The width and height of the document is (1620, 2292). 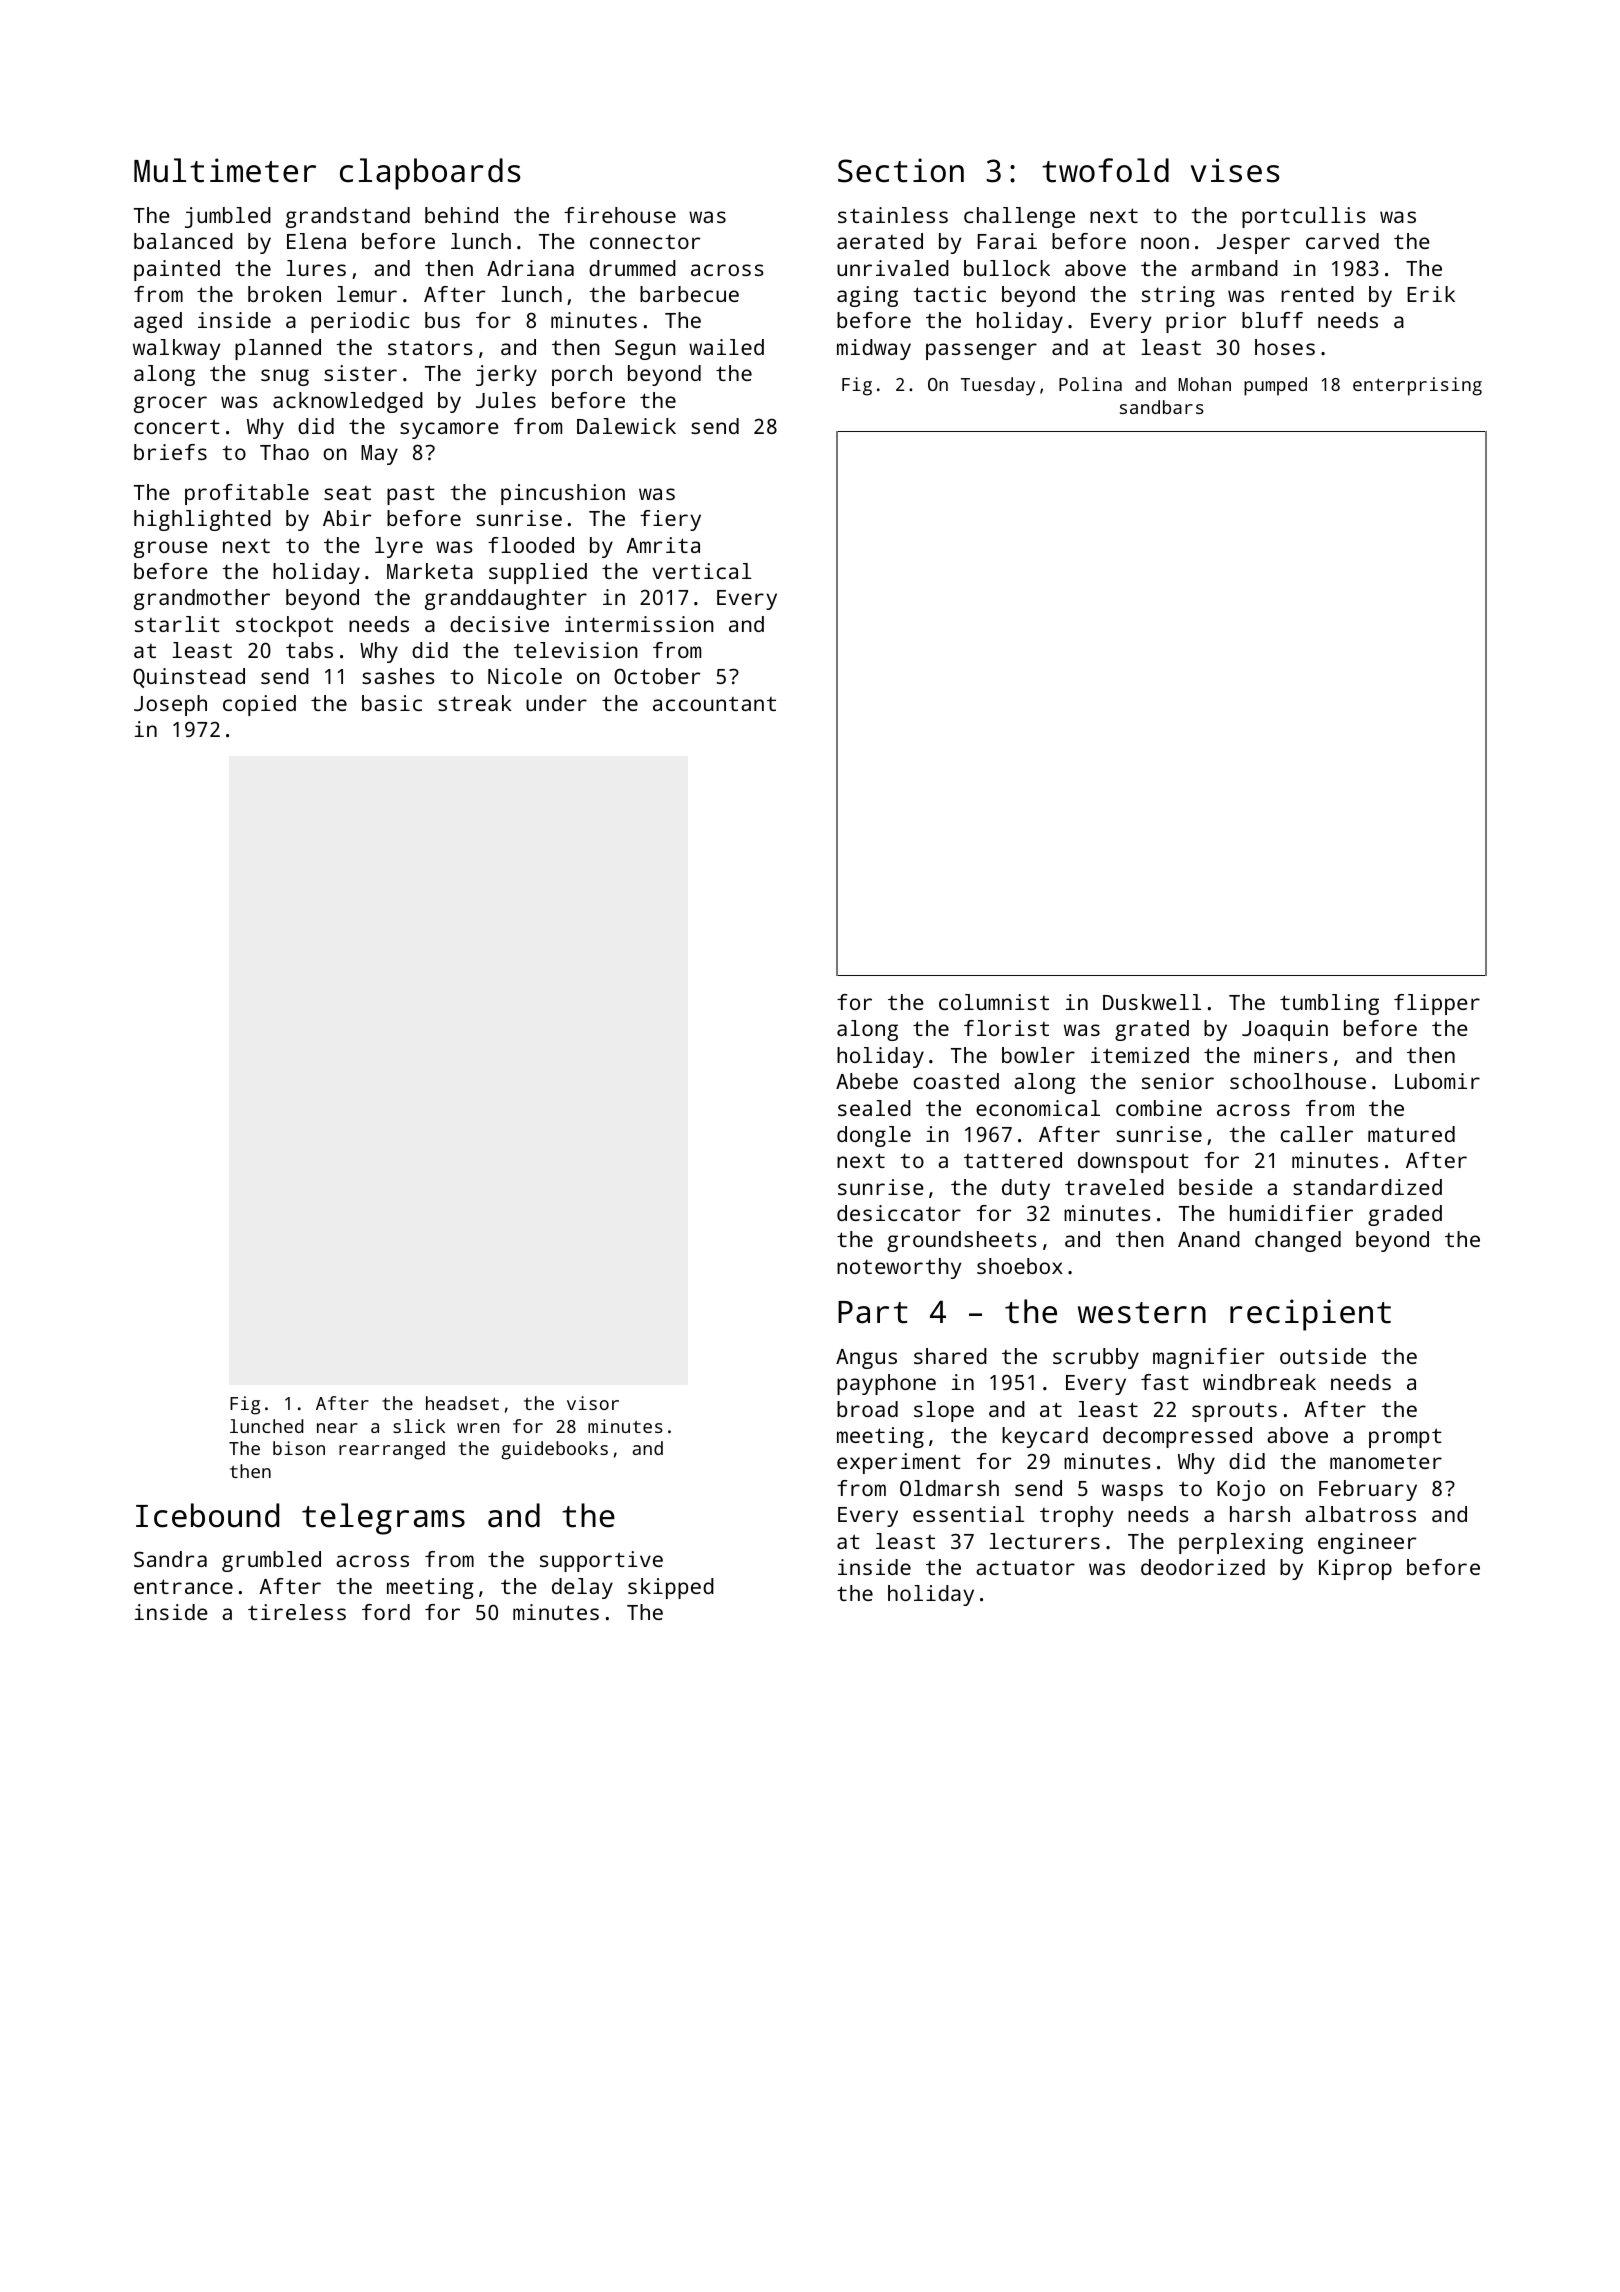 I want to click on telegrams, so click(x=383, y=1519).
